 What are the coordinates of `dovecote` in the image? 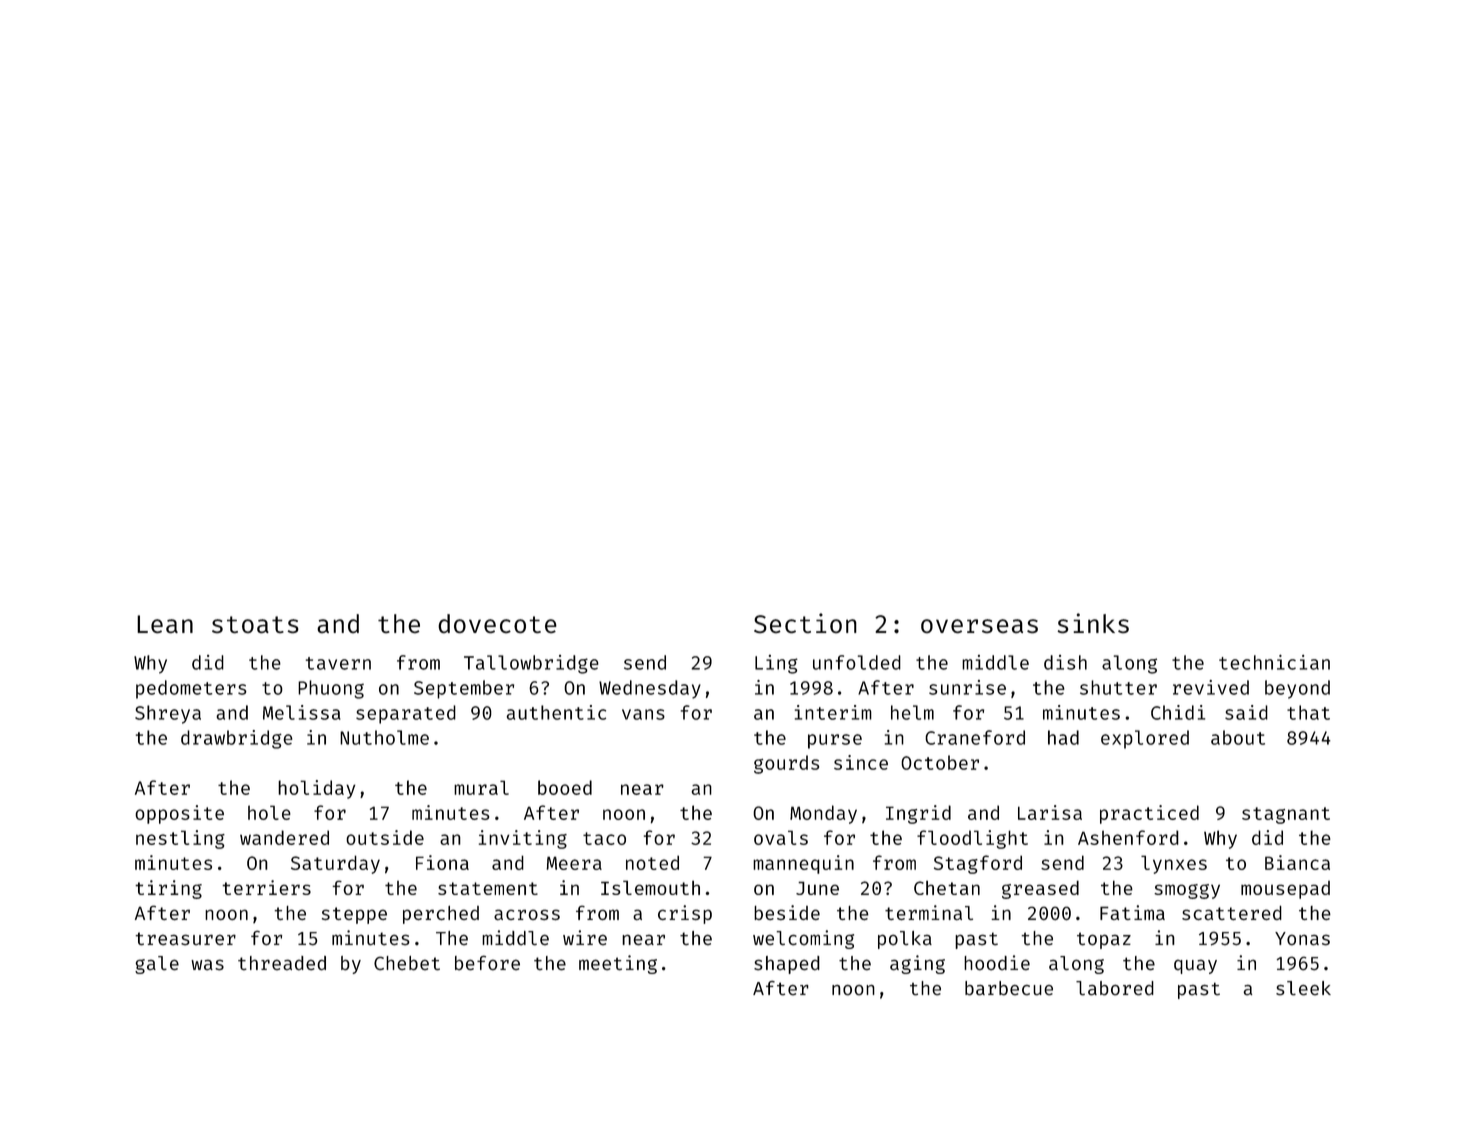 It's located at (497, 623).
